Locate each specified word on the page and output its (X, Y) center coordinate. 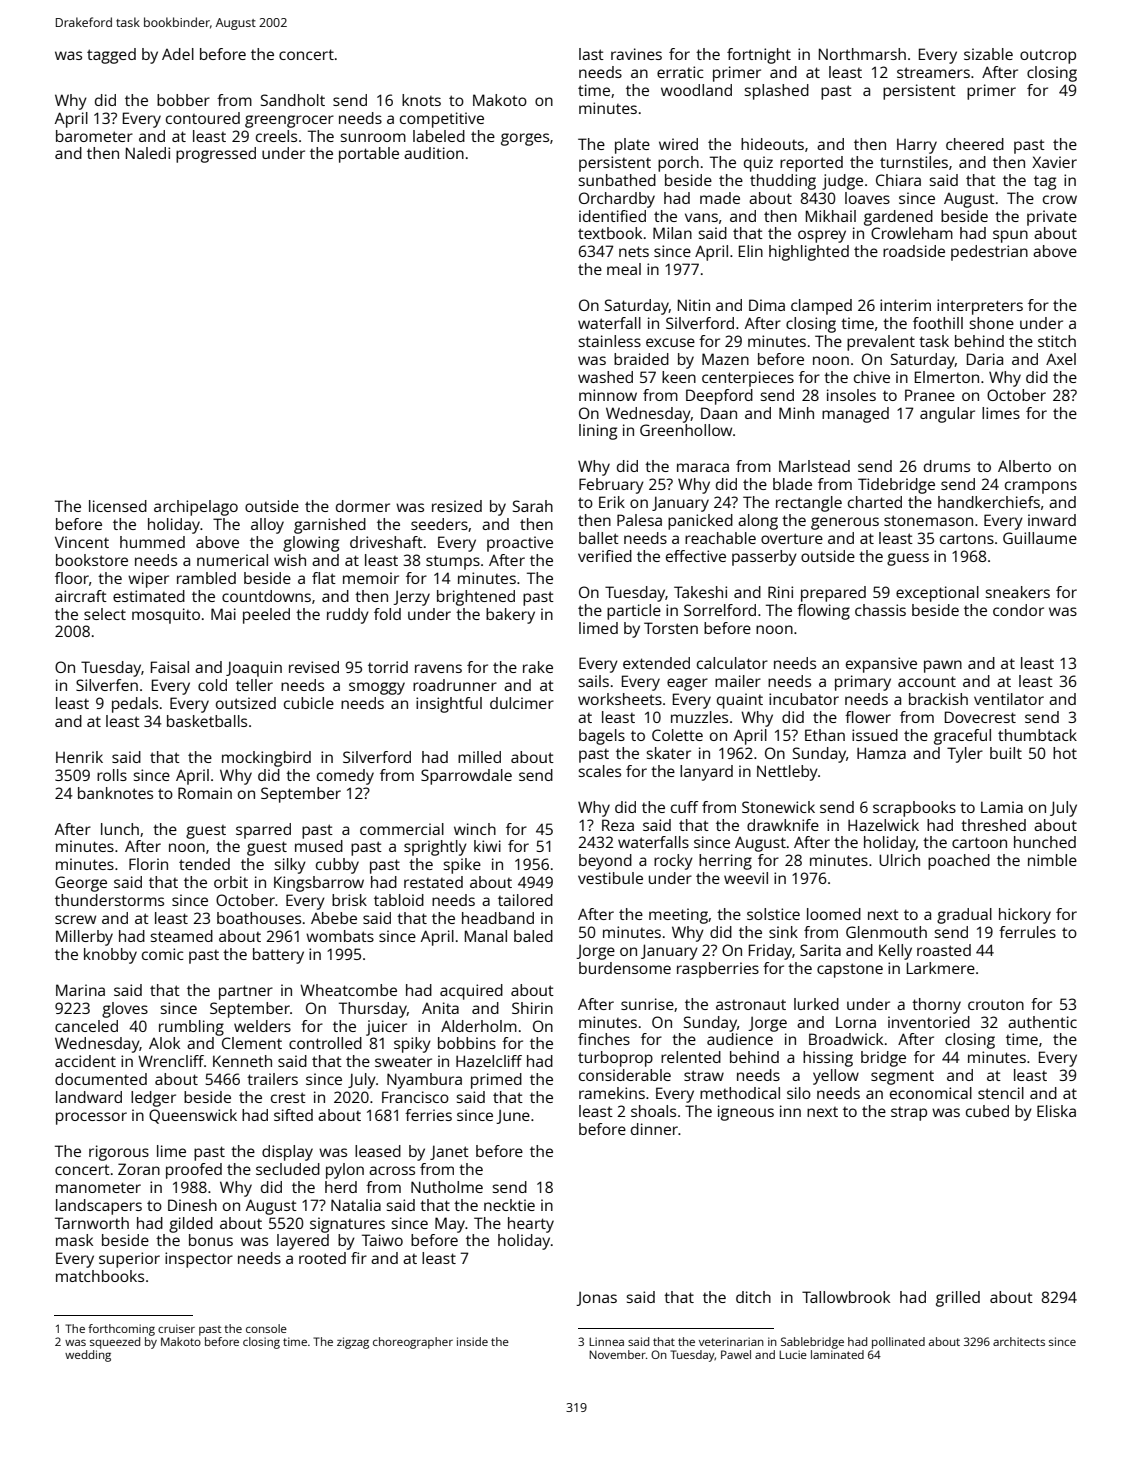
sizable (988, 54)
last (591, 54)
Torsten (671, 628)
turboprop (615, 1059)
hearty (531, 1225)
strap (909, 1114)
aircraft (81, 596)
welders (262, 1026)
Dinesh (192, 1205)
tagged (111, 56)
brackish (938, 699)
